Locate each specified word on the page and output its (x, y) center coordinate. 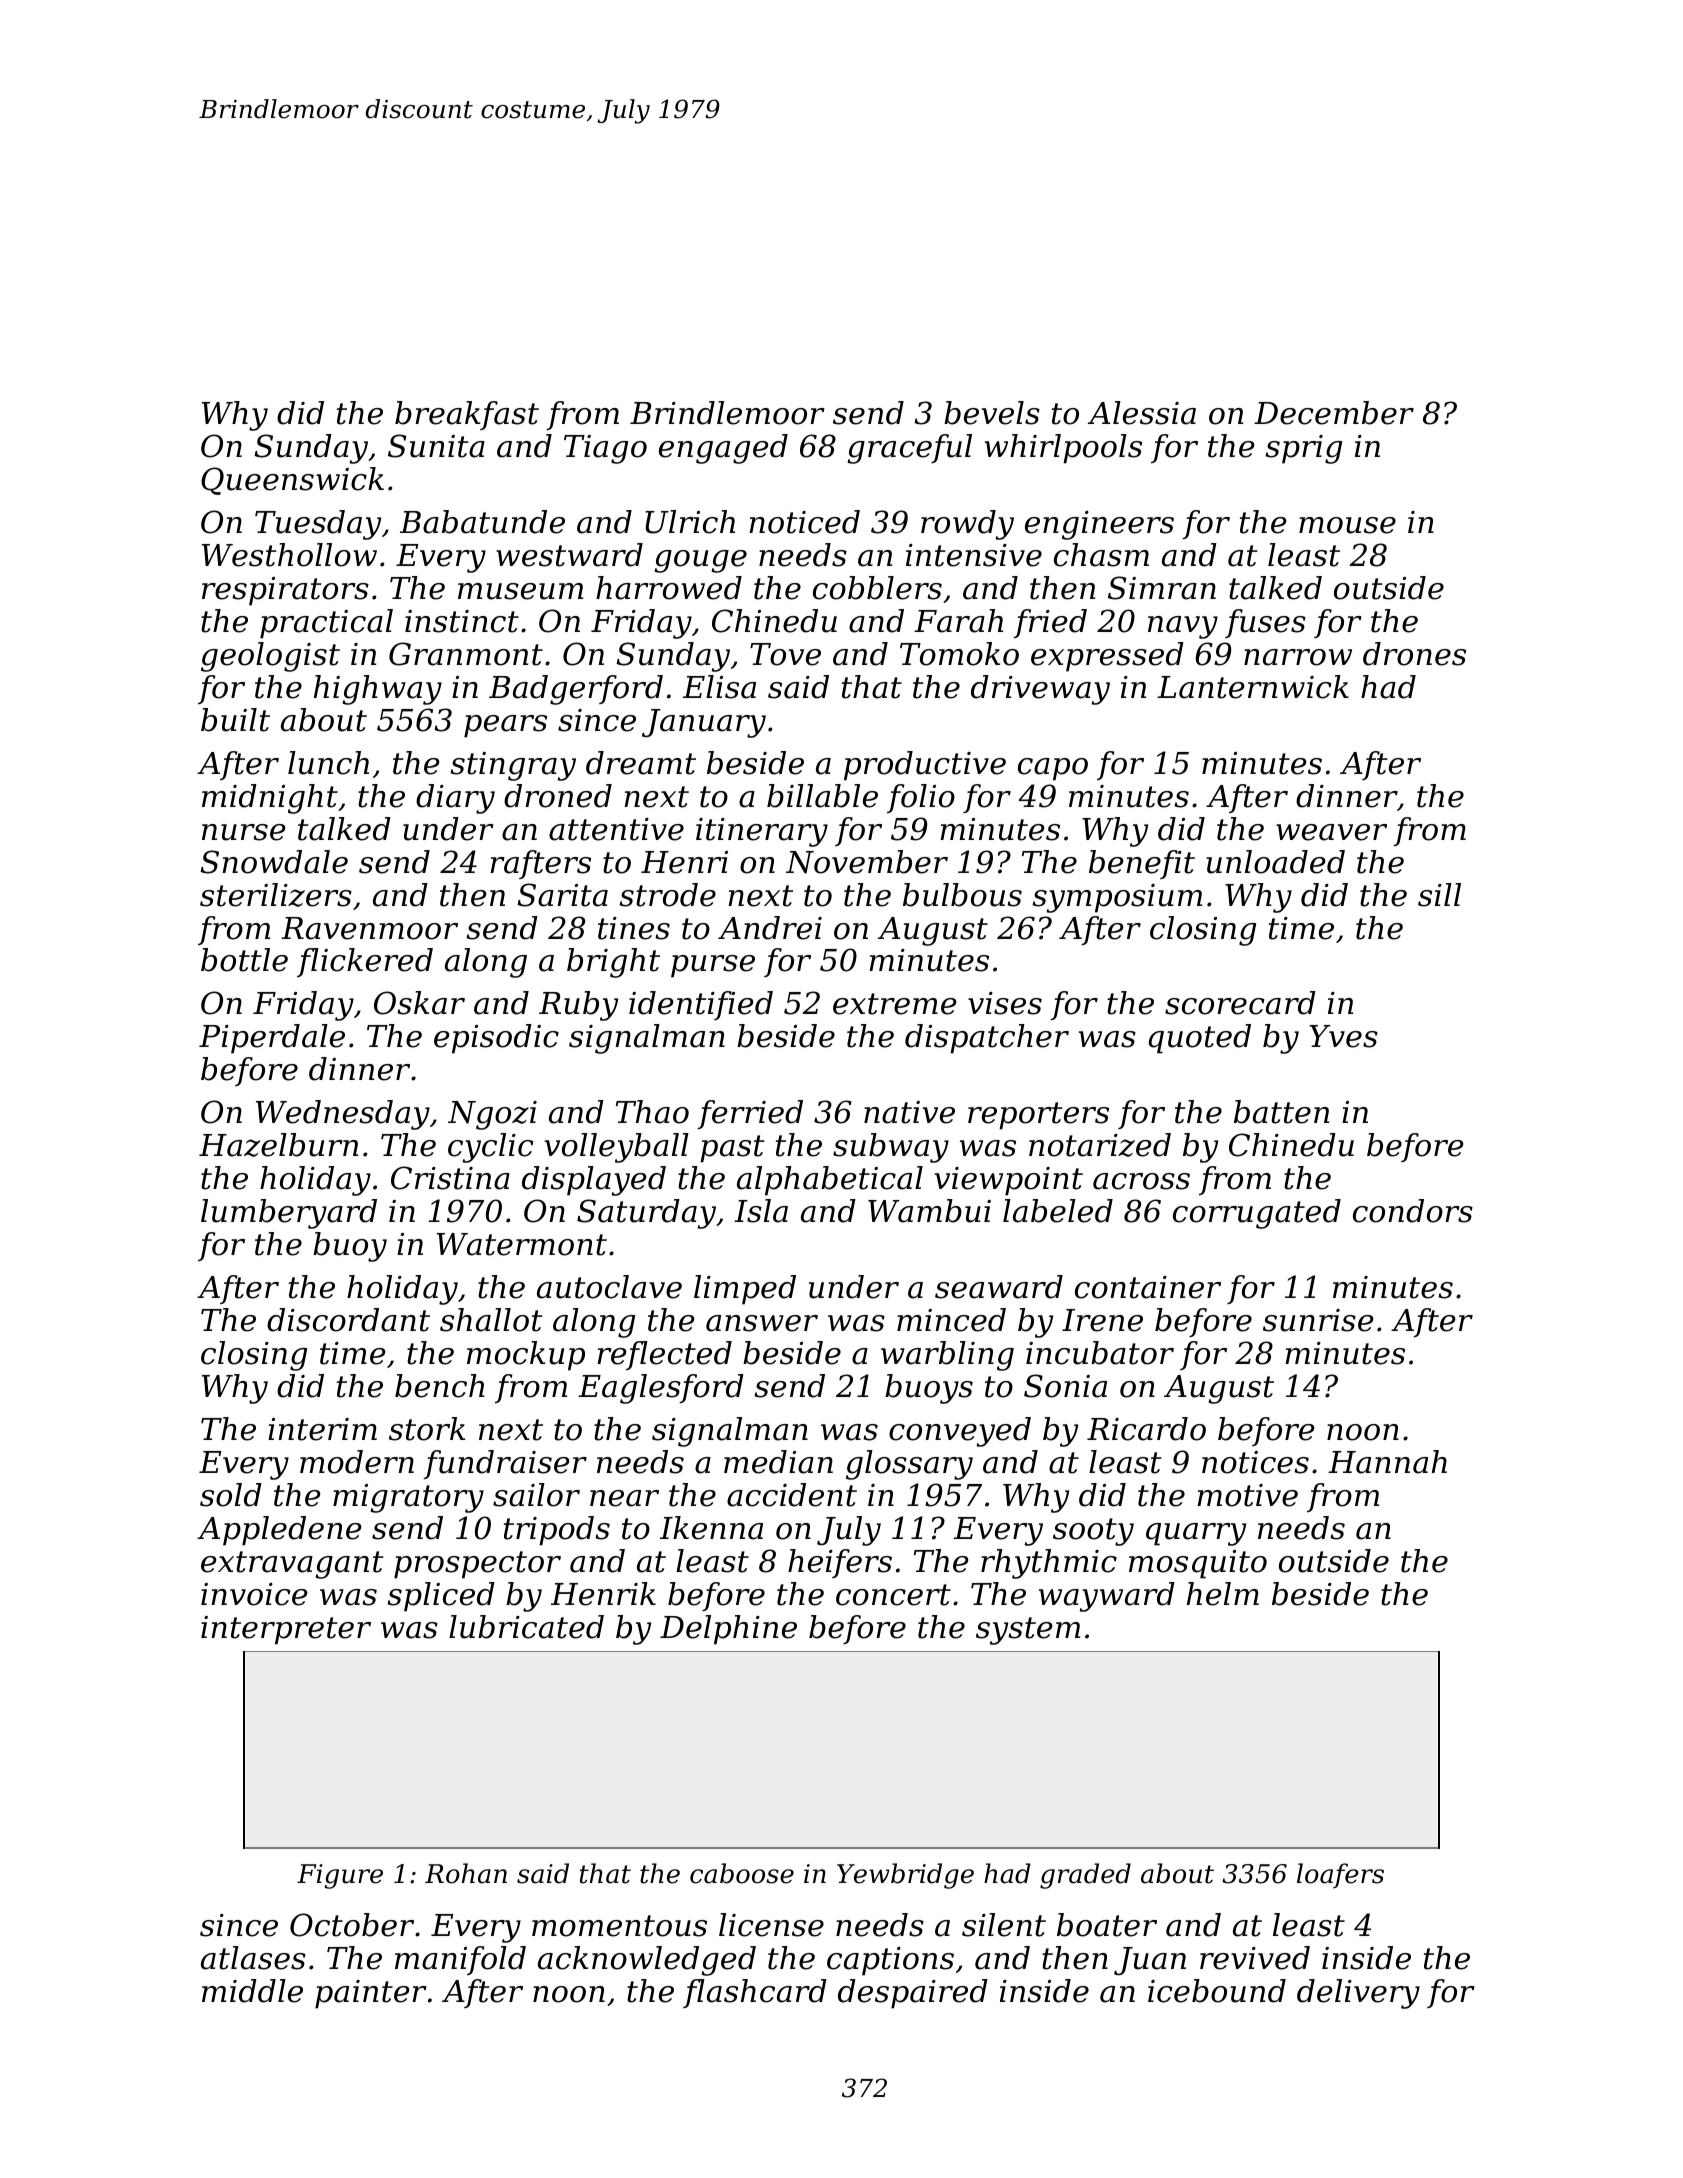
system (1028, 1631)
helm (1223, 1594)
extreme (895, 1004)
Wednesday (343, 1115)
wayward (1107, 1597)
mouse (1347, 525)
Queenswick (292, 481)
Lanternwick (1253, 687)
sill (1439, 895)
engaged (723, 449)
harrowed (669, 588)
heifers (840, 1563)
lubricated (526, 1627)
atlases (253, 1958)
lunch (328, 763)
